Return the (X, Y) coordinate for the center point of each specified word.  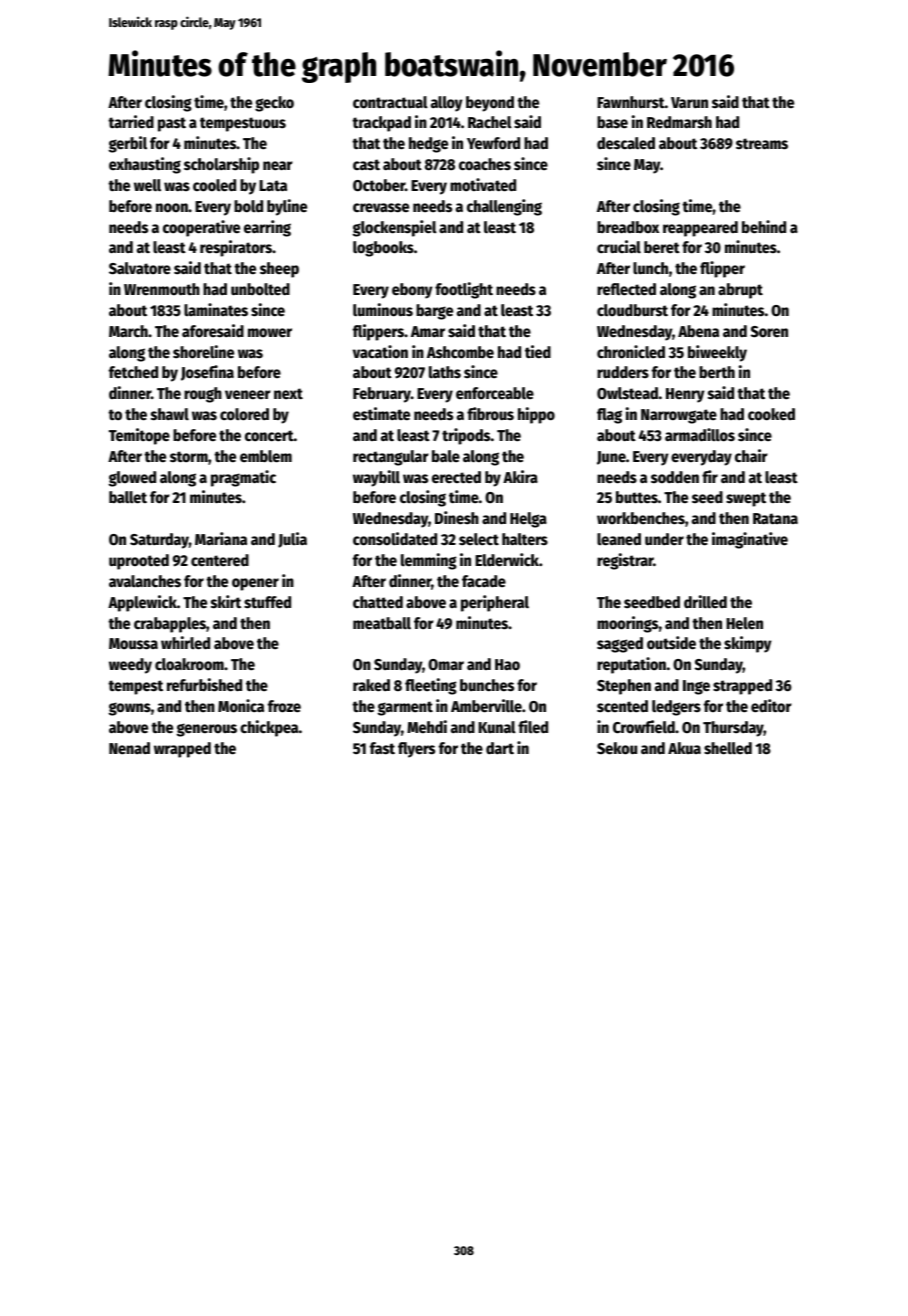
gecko (274, 104)
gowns (130, 709)
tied (538, 352)
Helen (744, 623)
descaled (626, 143)
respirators (236, 248)
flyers (416, 750)
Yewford (493, 143)
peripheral (495, 603)
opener (255, 584)
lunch (650, 268)
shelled (728, 748)
